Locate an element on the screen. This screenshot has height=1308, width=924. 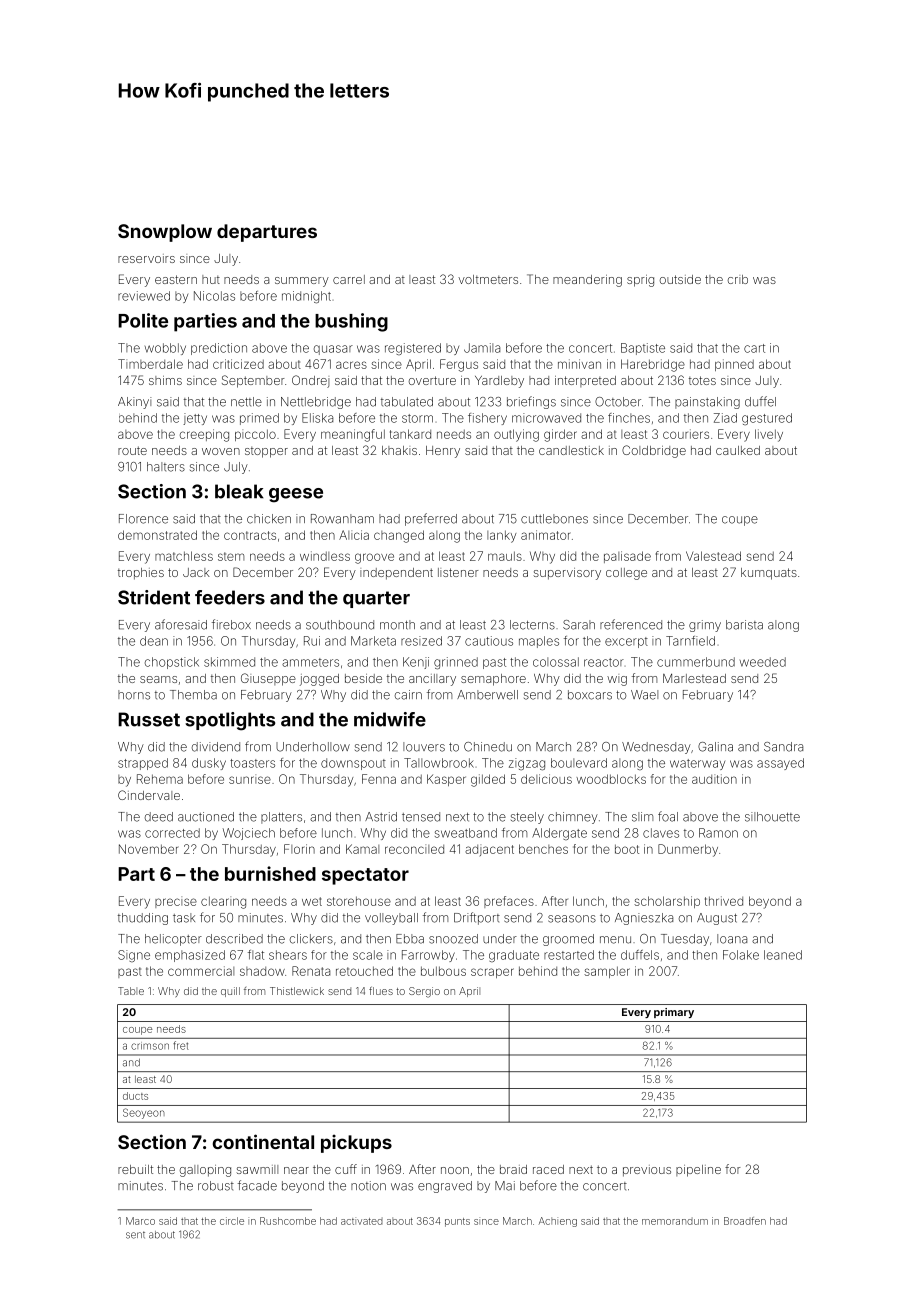
outside is located at coordinates (680, 279).
